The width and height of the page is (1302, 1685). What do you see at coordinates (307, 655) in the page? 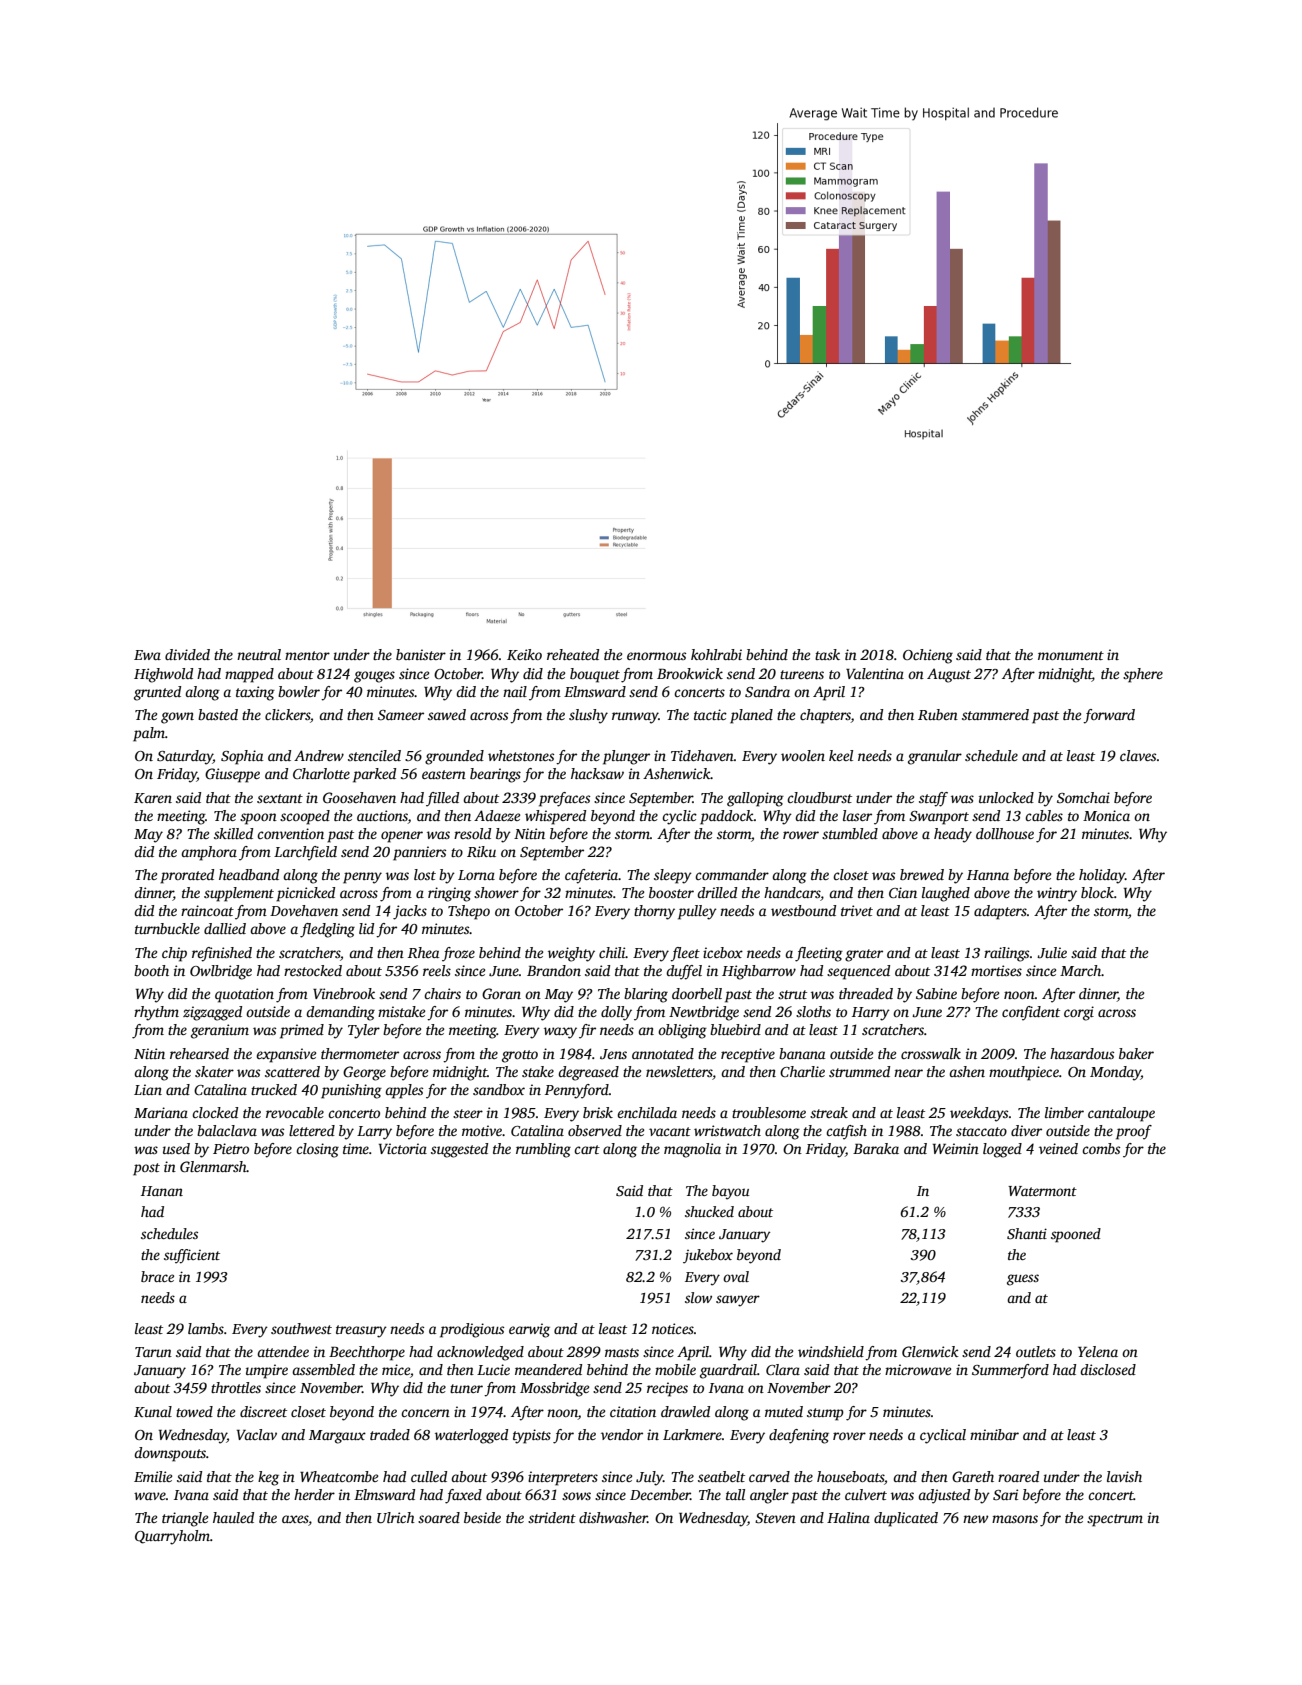
I see `mentor` at bounding box center [307, 655].
